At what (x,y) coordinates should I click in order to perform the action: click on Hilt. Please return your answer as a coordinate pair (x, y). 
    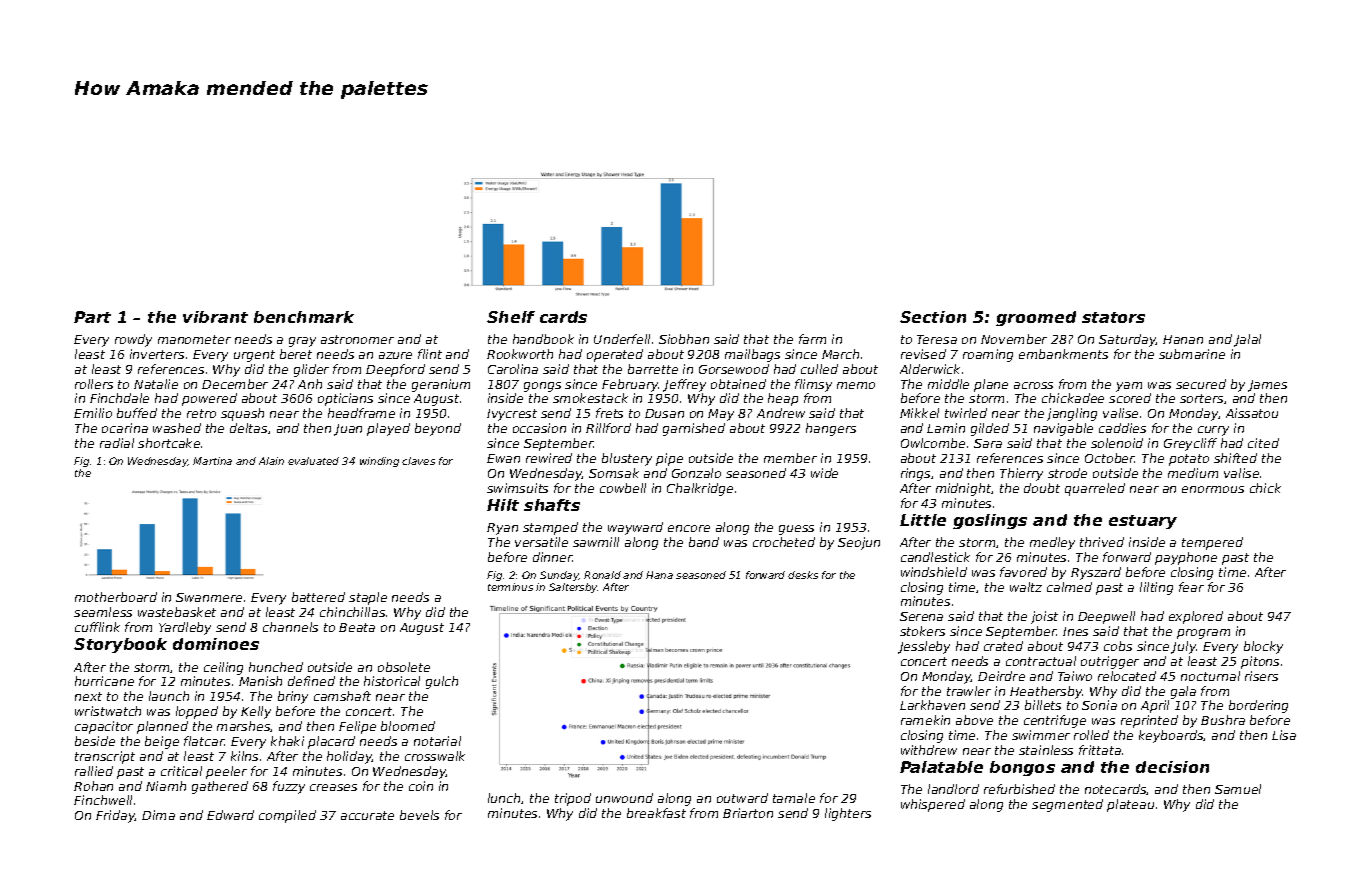
    Looking at the image, I should click on (503, 505).
